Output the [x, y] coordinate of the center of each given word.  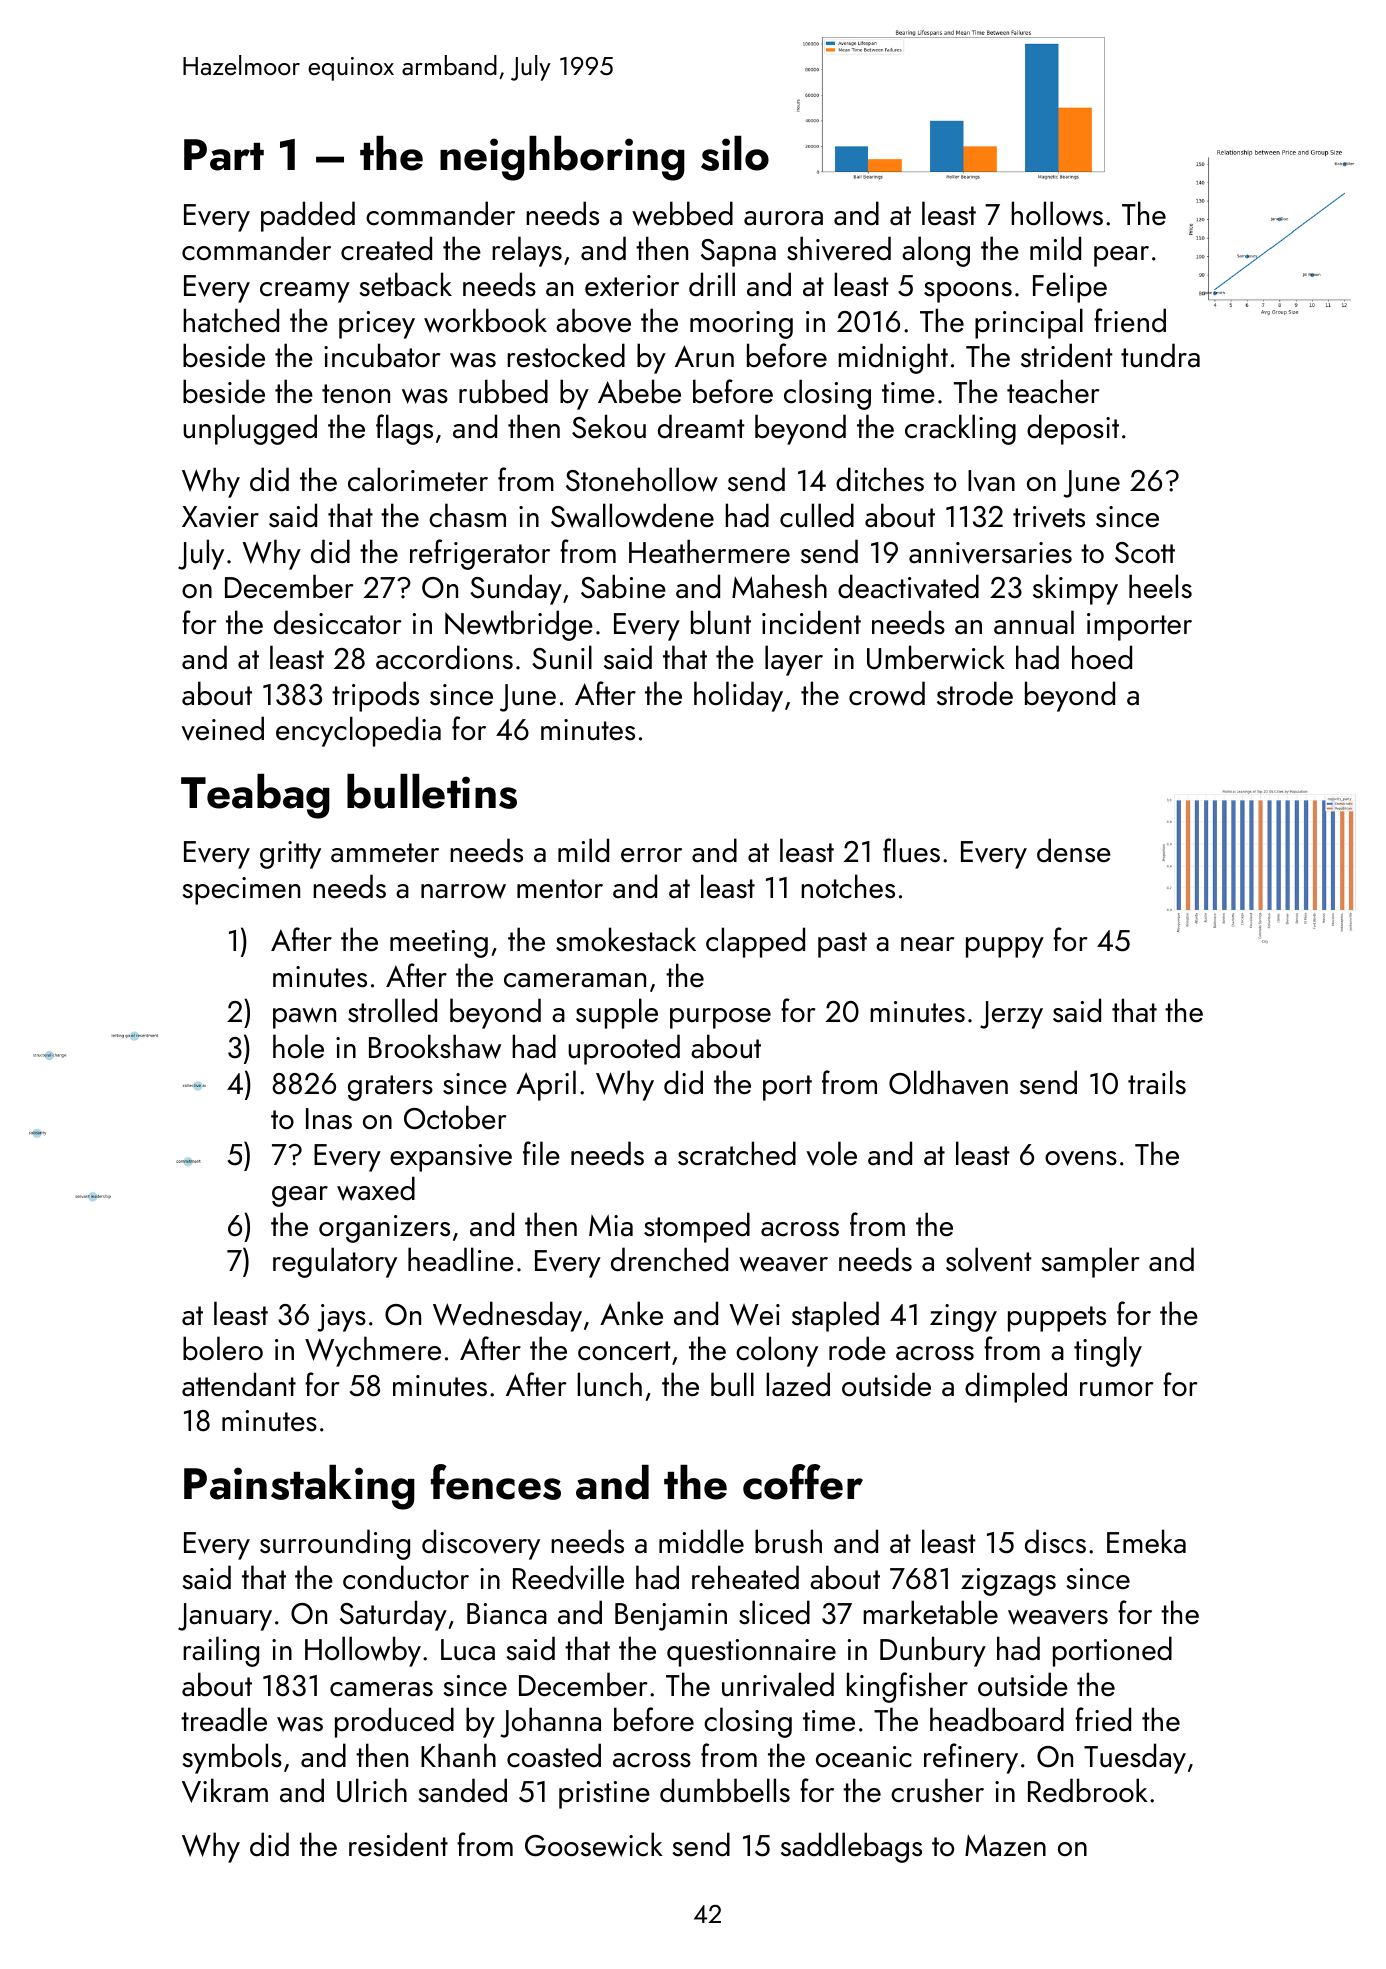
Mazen [1005, 1845]
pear [1121, 256]
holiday [738, 696]
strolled [392, 1010]
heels [1160, 586]
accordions [444, 657]
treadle [224, 1719]
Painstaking [299, 1487]
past [842, 945]
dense [1074, 850]
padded [308, 216]
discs [1055, 1541]
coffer [803, 1482]
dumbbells [725, 1790]
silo [735, 153]
